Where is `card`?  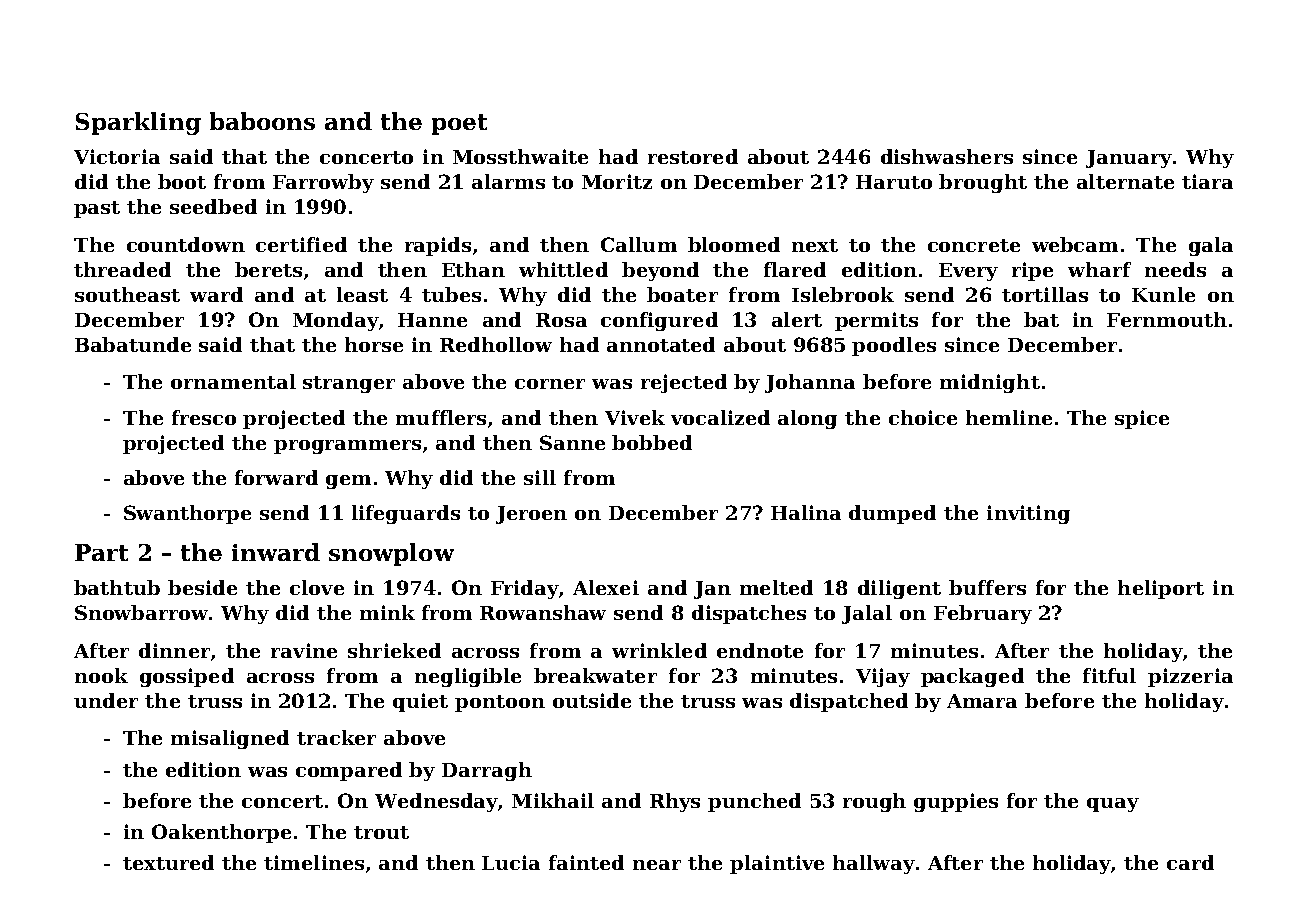 card is located at coordinates (1190, 862).
